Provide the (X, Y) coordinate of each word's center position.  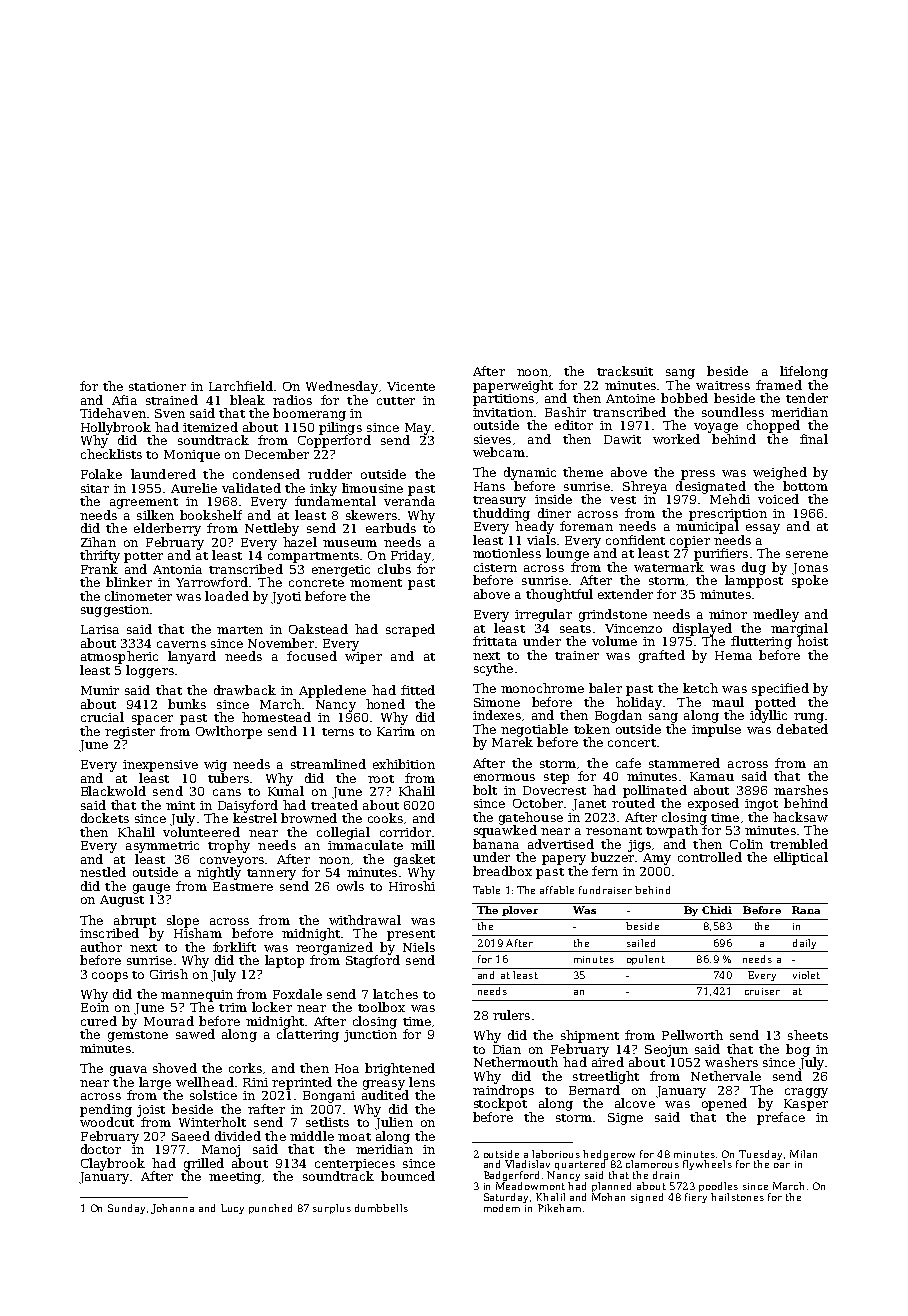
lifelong (804, 372)
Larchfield (241, 386)
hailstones (737, 1197)
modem (502, 1208)
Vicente (411, 386)
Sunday (126, 1209)
